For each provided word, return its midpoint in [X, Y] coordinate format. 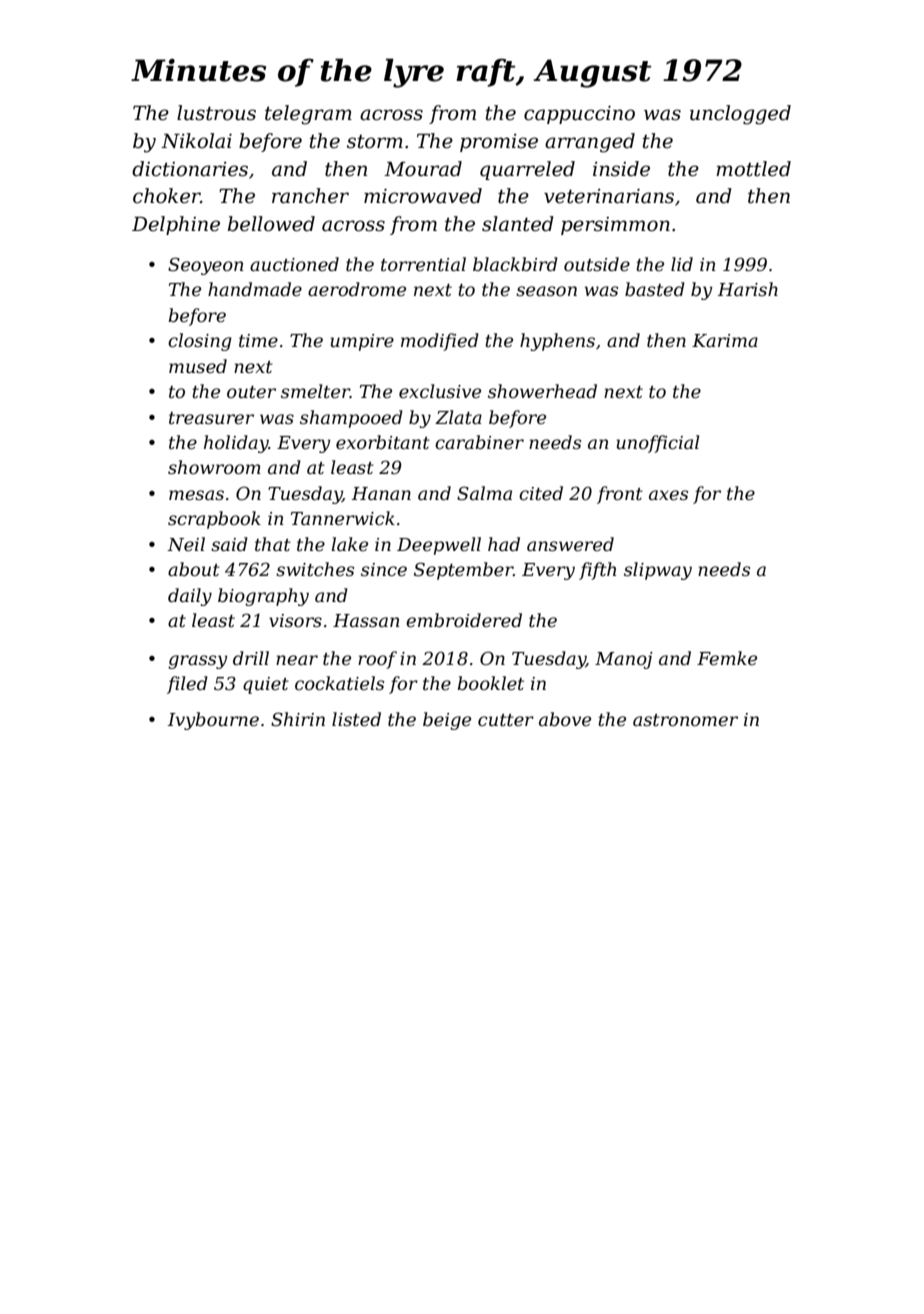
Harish [747, 289]
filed [187, 685]
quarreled [527, 170]
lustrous [216, 113]
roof [377, 660]
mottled [753, 169]
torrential [423, 264]
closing [200, 342]
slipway [658, 571]
